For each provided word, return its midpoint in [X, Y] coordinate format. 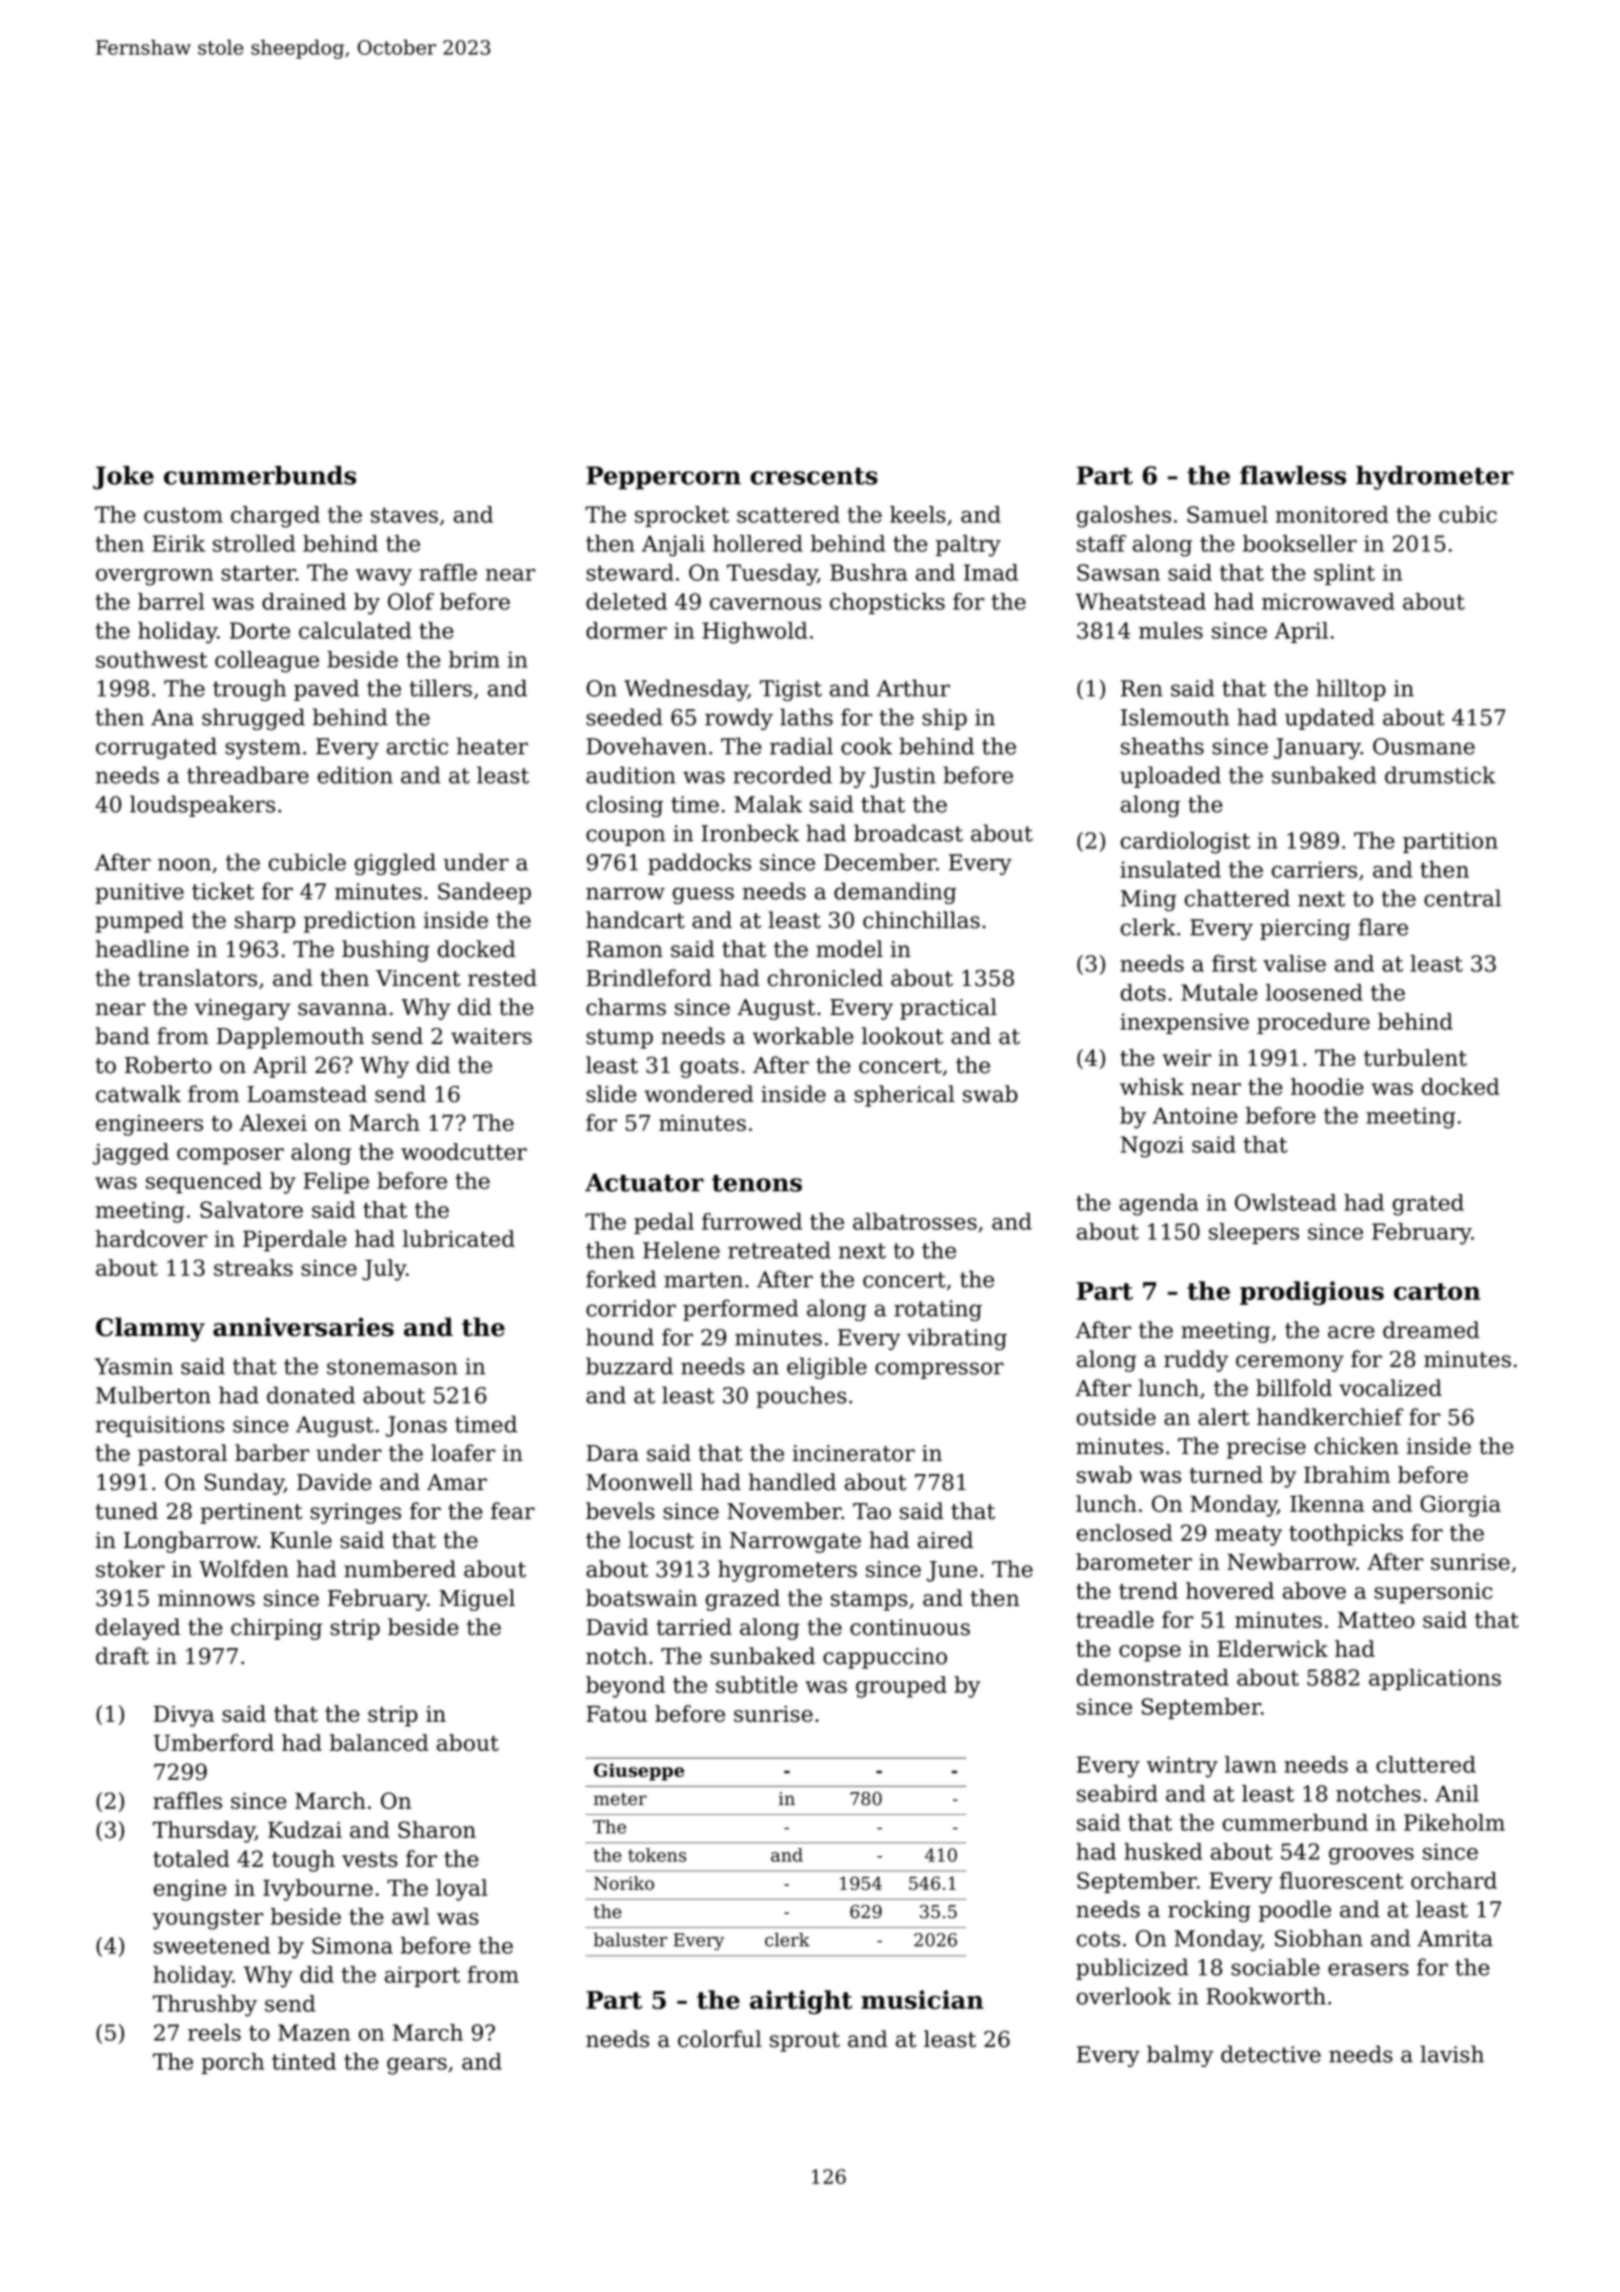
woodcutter [464, 1151]
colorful [720, 2039]
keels [918, 514]
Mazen [314, 2032]
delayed [138, 1629]
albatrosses [915, 1221]
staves [404, 515]
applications [1435, 1679]
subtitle [757, 1684]
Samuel [1227, 514]
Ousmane [1424, 746]
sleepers [1254, 1233]
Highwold [754, 633]
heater [492, 746]
